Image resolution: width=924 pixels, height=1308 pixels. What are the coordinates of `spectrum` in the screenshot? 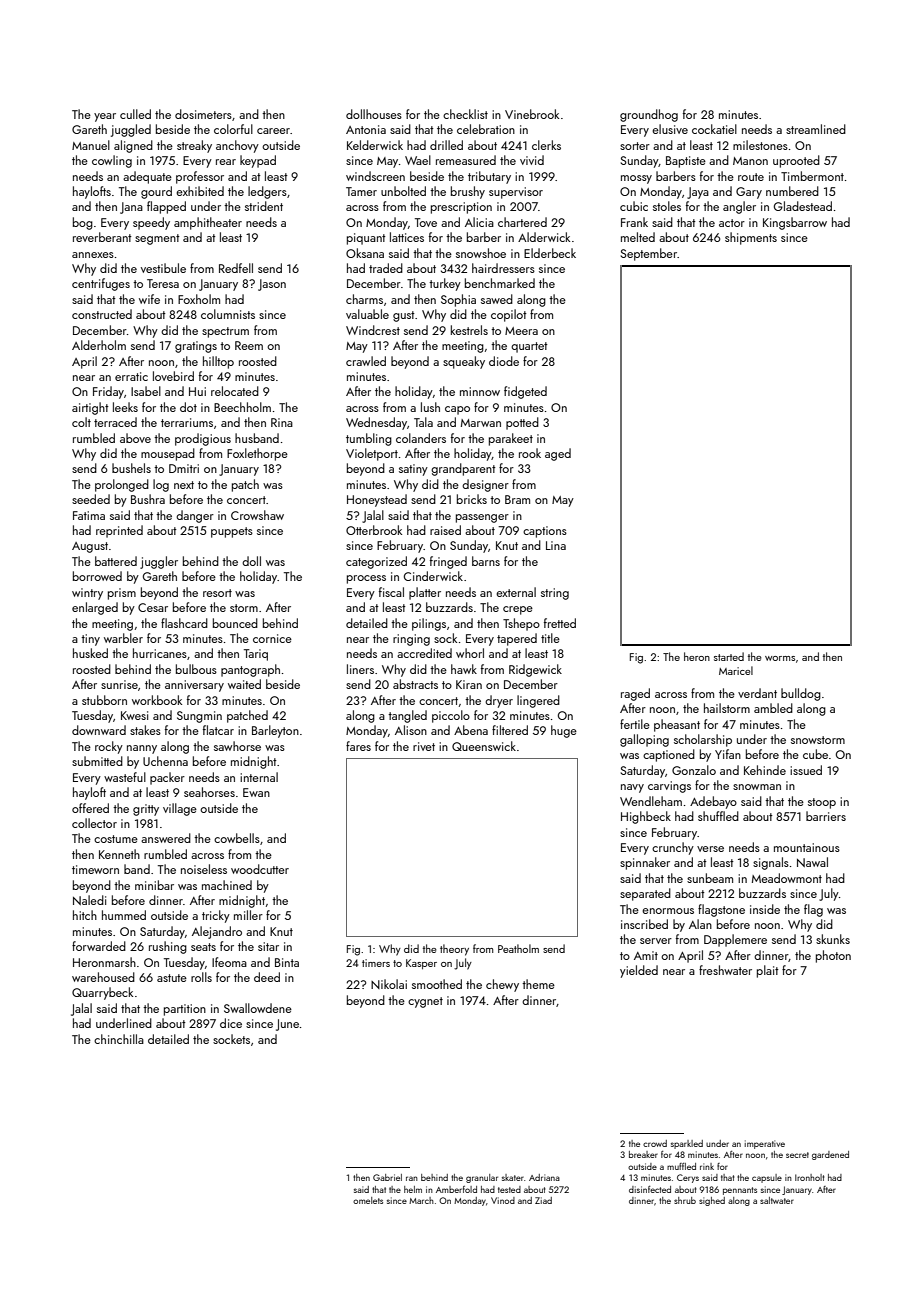 It's located at (225, 332).
